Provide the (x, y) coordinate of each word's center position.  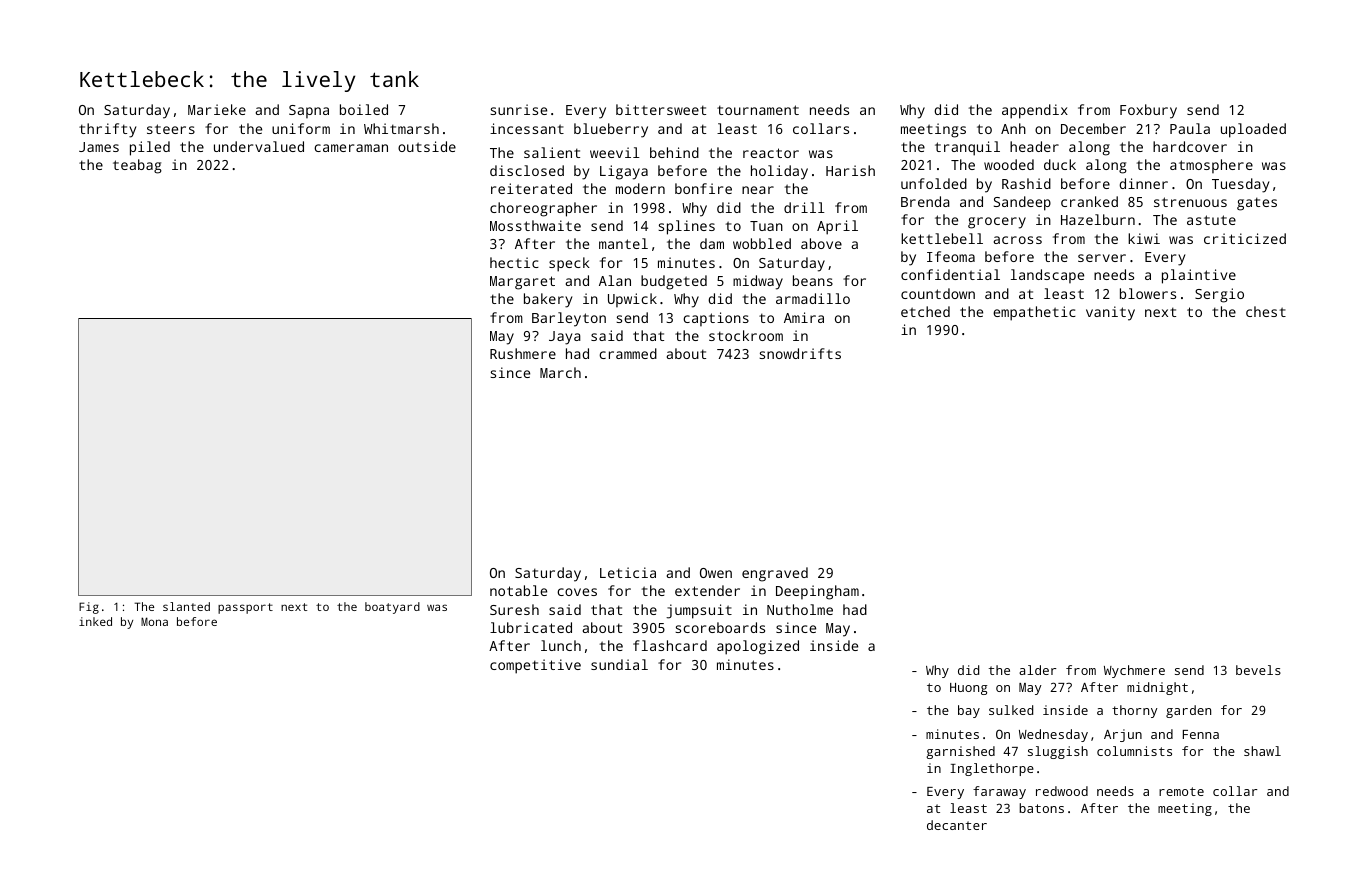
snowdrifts (800, 353)
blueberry (611, 130)
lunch (561, 645)
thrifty (107, 130)
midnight (1157, 688)
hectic (514, 262)
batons (1041, 808)
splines (686, 227)
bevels (1258, 670)
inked (95, 621)
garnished (960, 752)
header (1034, 146)
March (560, 372)
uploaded (1253, 130)
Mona (154, 621)
